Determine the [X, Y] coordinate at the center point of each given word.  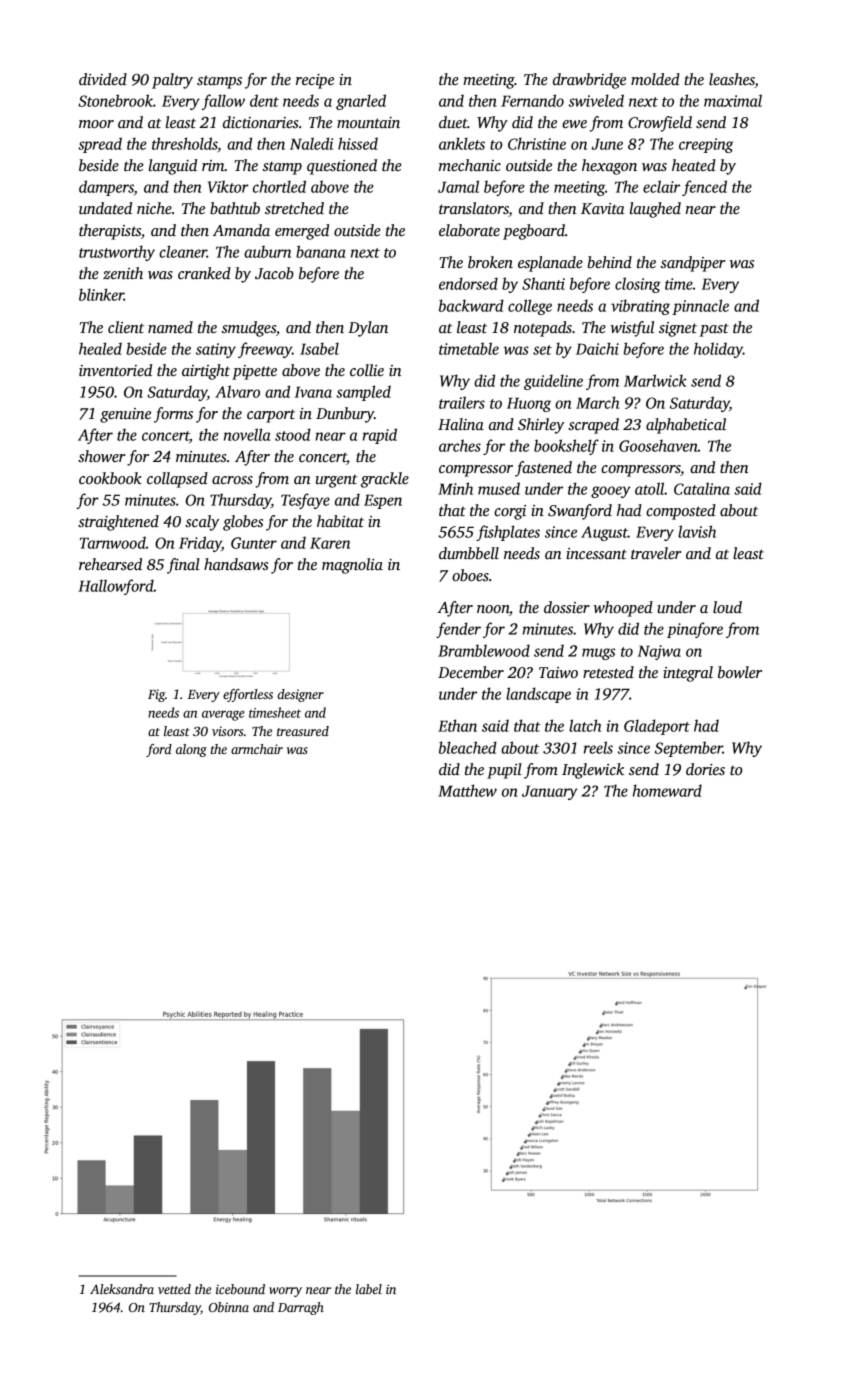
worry [285, 1292]
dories [705, 769]
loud [727, 607]
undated [105, 208]
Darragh [301, 1308]
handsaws [236, 564]
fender [458, 630]
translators [474, 209]
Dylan [368, 329]
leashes [732, 80]
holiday [718, 350]
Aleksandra [122, 1289]
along [191, 750]
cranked [204, 273]
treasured [303, 731]
